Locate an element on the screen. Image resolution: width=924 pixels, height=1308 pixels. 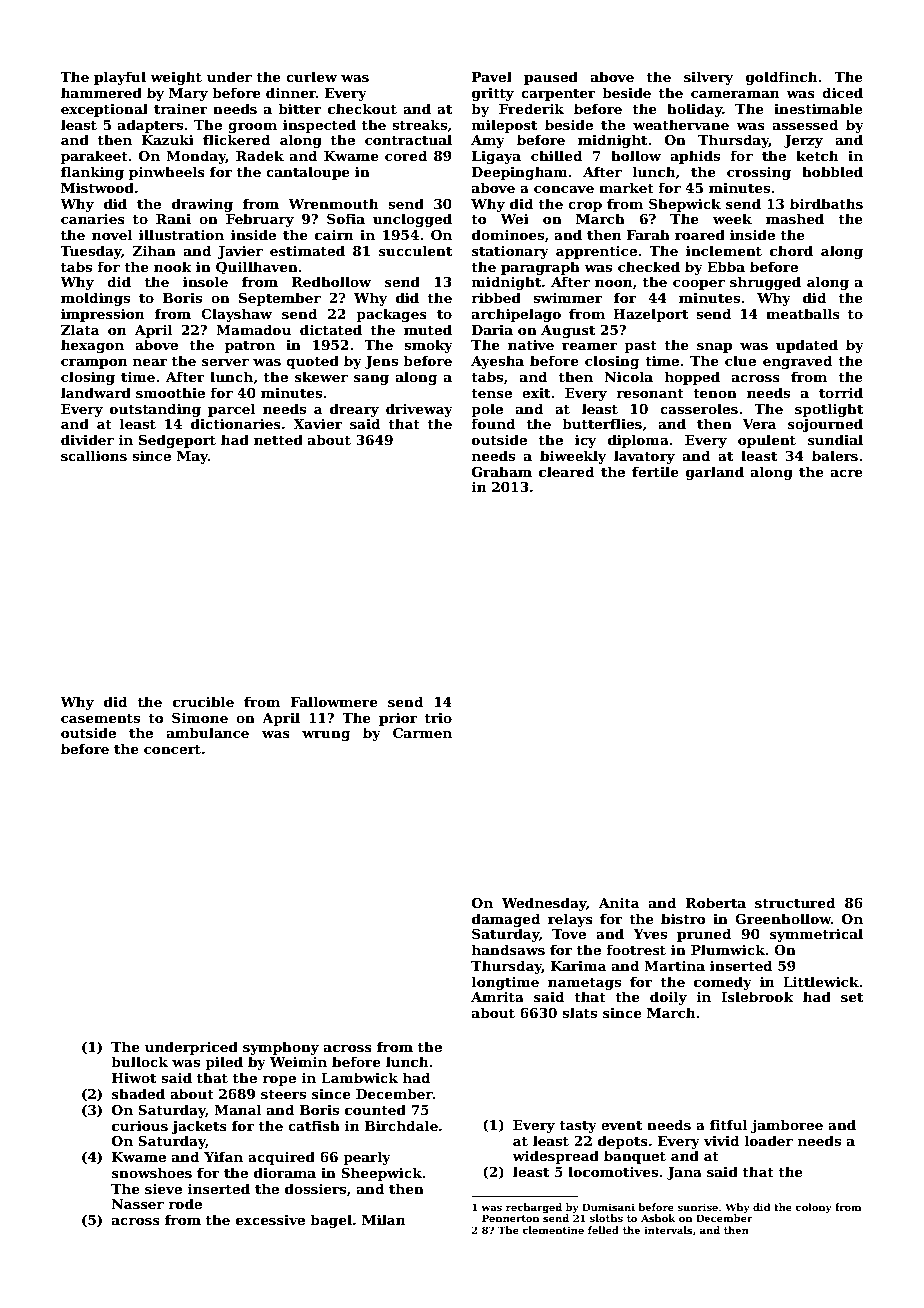
paragraph is located at coordinates (540, 268).
